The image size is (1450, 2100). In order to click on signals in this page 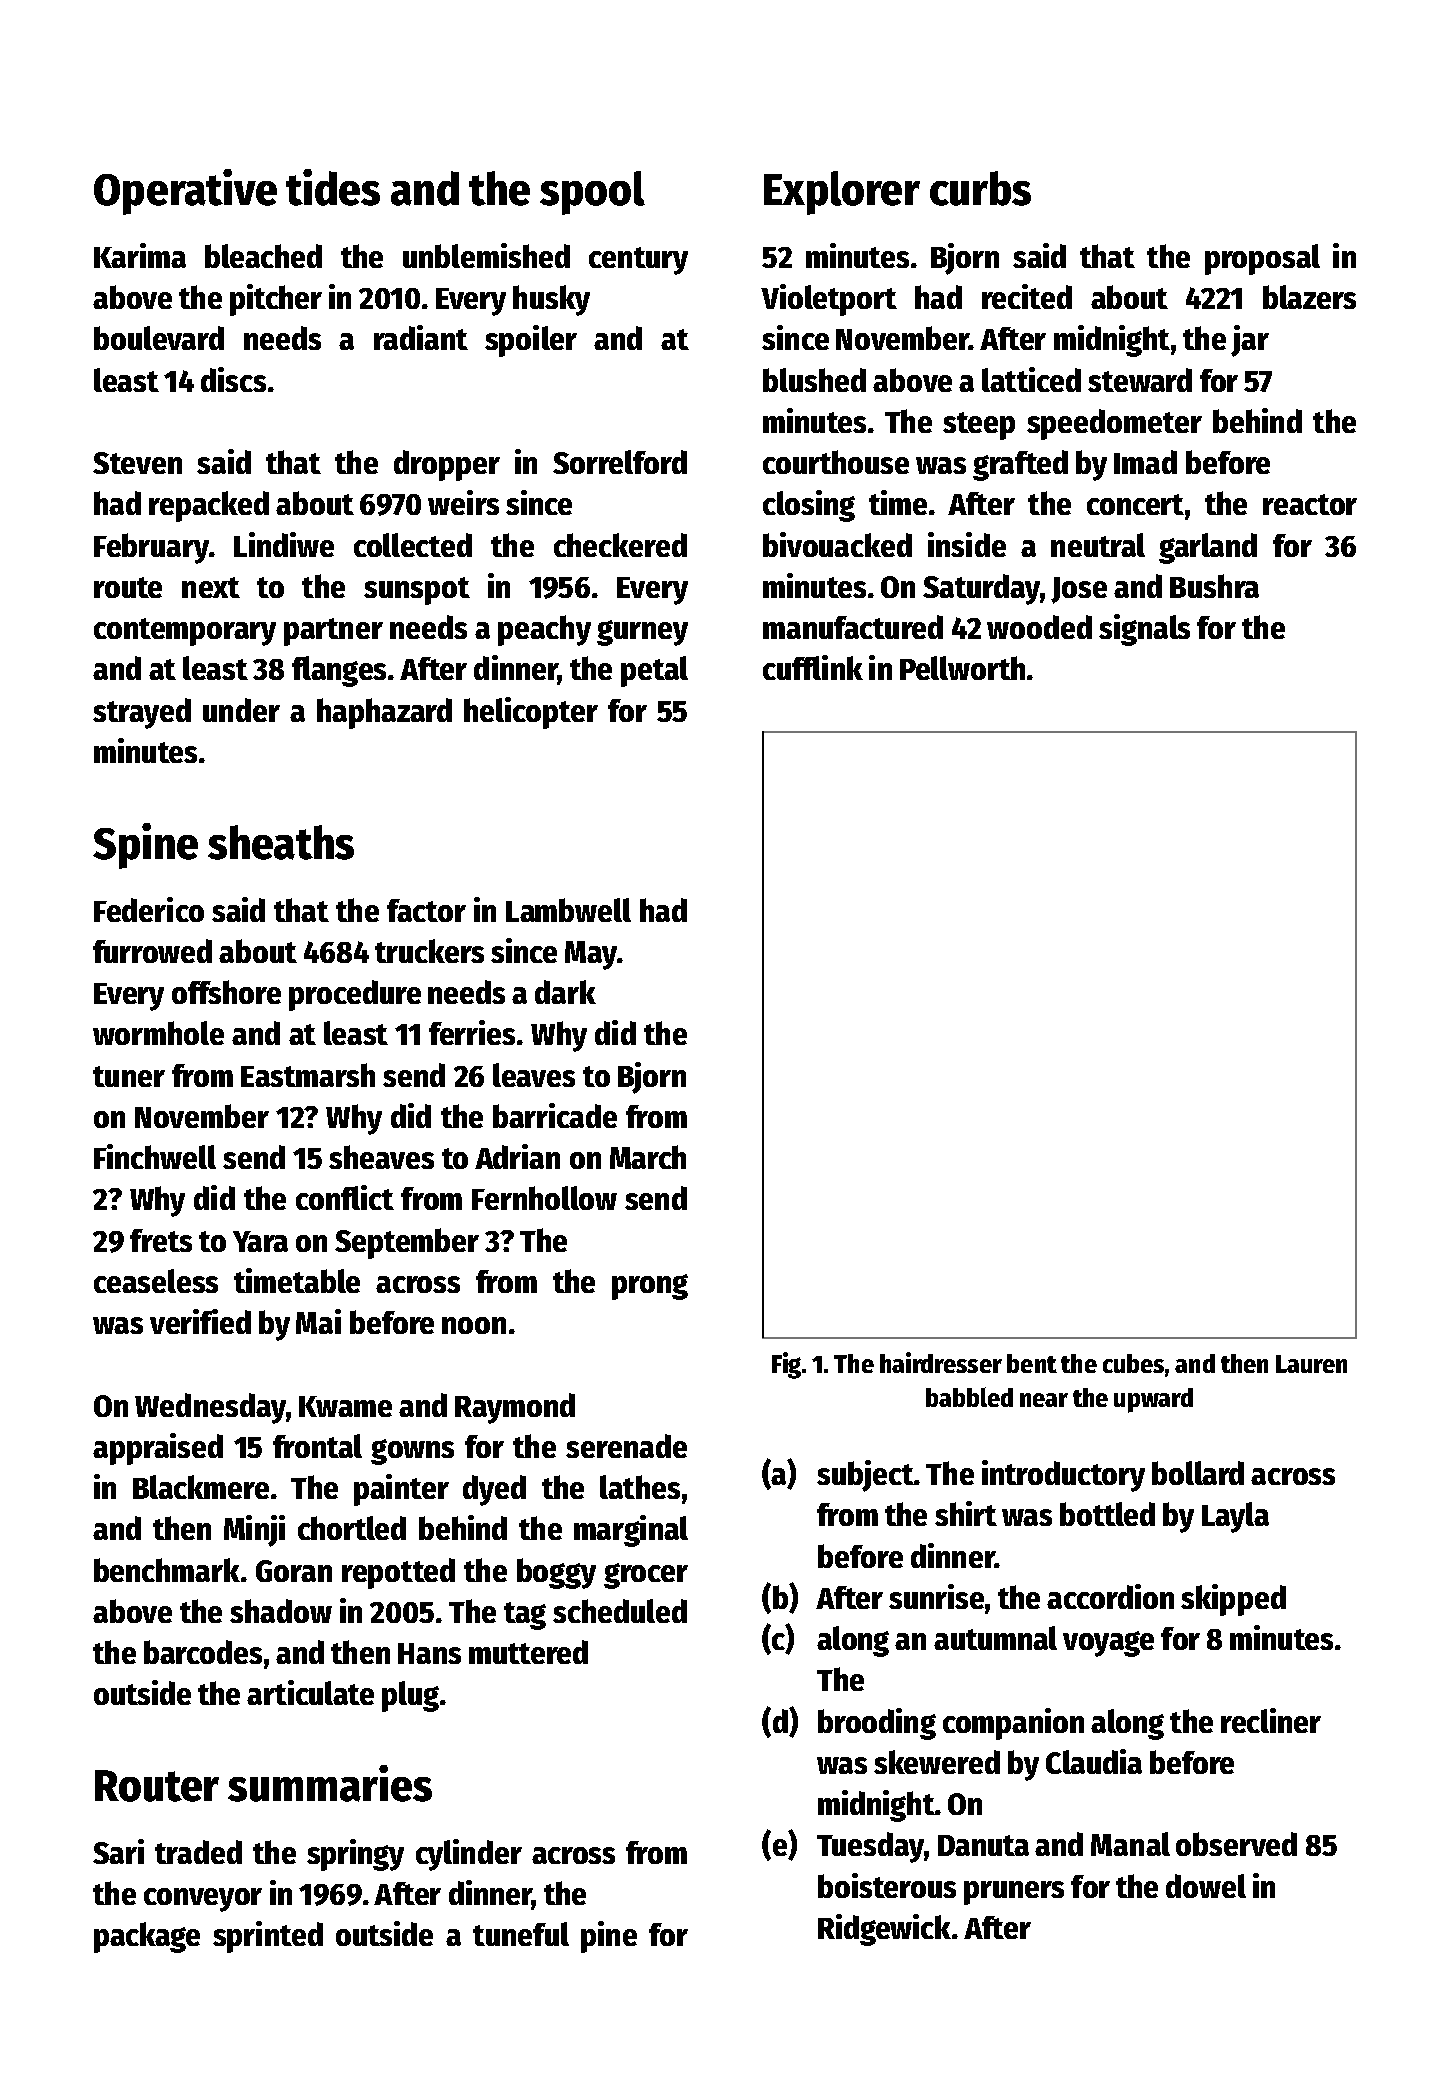, I will do `click(1144, 630)`.
